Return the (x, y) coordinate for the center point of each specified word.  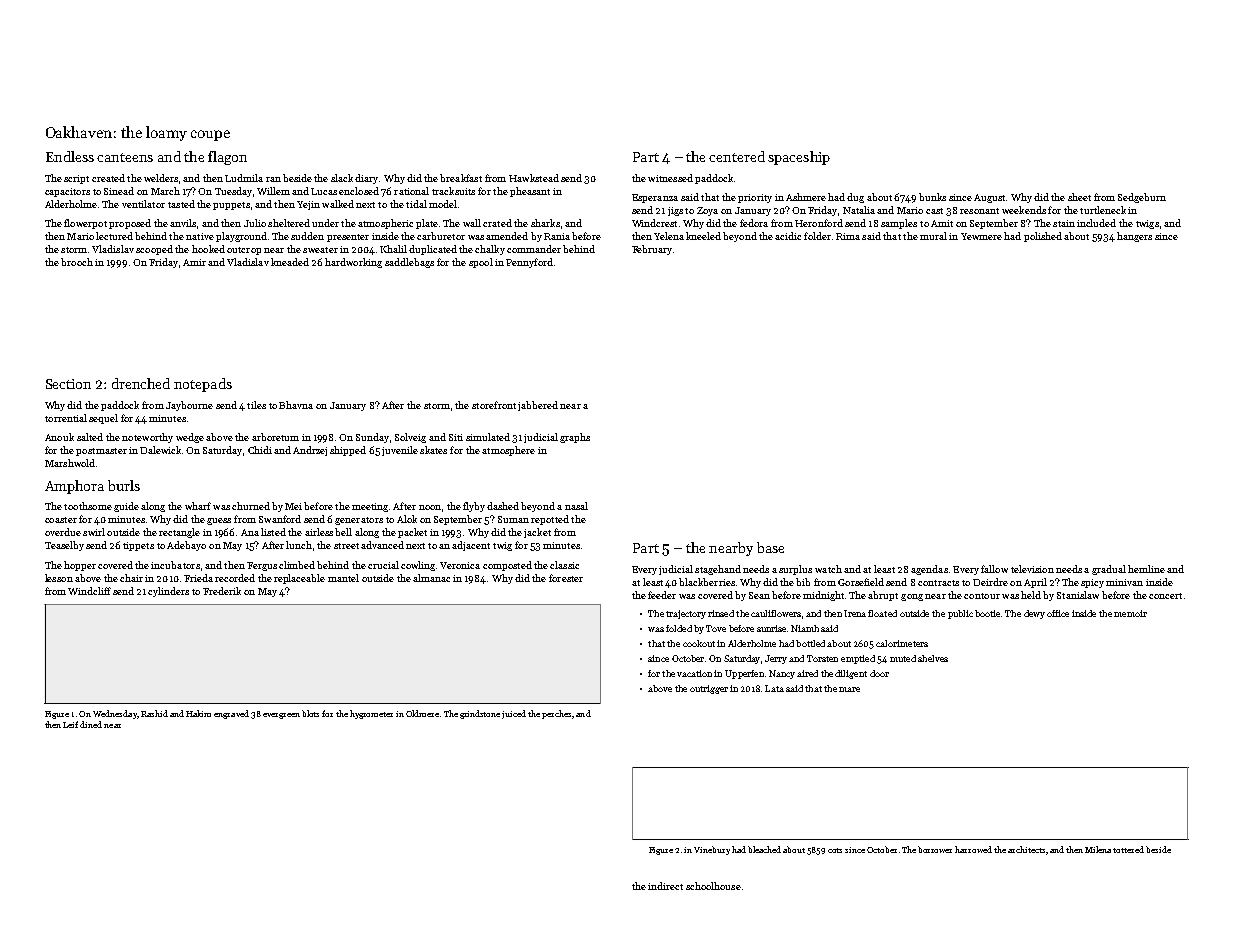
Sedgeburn (1142, 198)
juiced (514, 714)
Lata (774, 688)
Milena (1098, 849)
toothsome (88, 506)
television (1032, 569)
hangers (1134, 237)
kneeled (703, 236)
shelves (933, 658)
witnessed (670, 178)
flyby (474, 507)
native (200, 236)
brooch (77, 262)
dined (91, 724)
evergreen (281, 716)
